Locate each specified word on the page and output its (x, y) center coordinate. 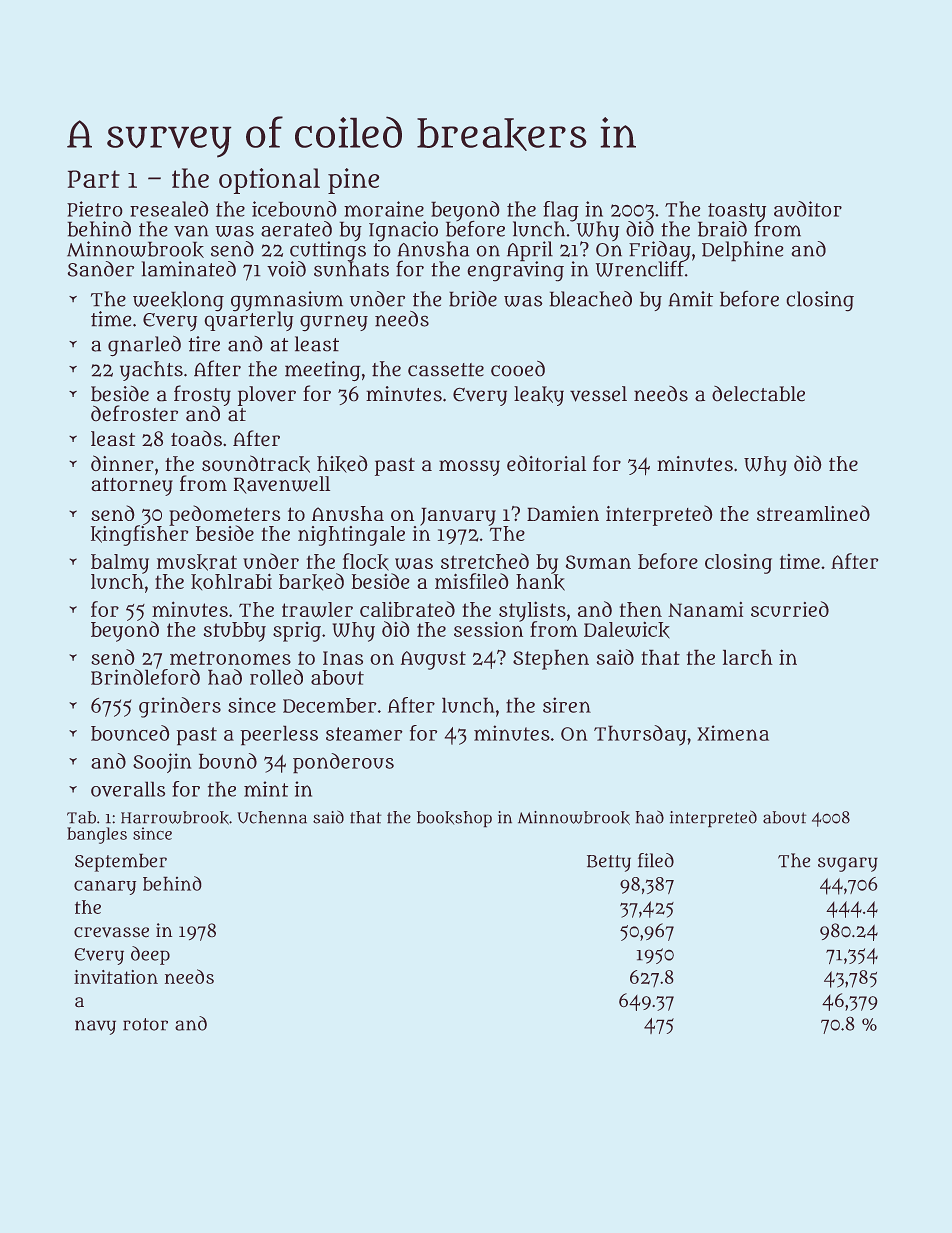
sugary (848, 864)
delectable (758, 393)
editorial (546, 463)
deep (150, 955)
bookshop (454, 819)
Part (94, 179)
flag (561, 211)
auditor (808, 209)
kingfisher (139, 536)
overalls (128, 789)
